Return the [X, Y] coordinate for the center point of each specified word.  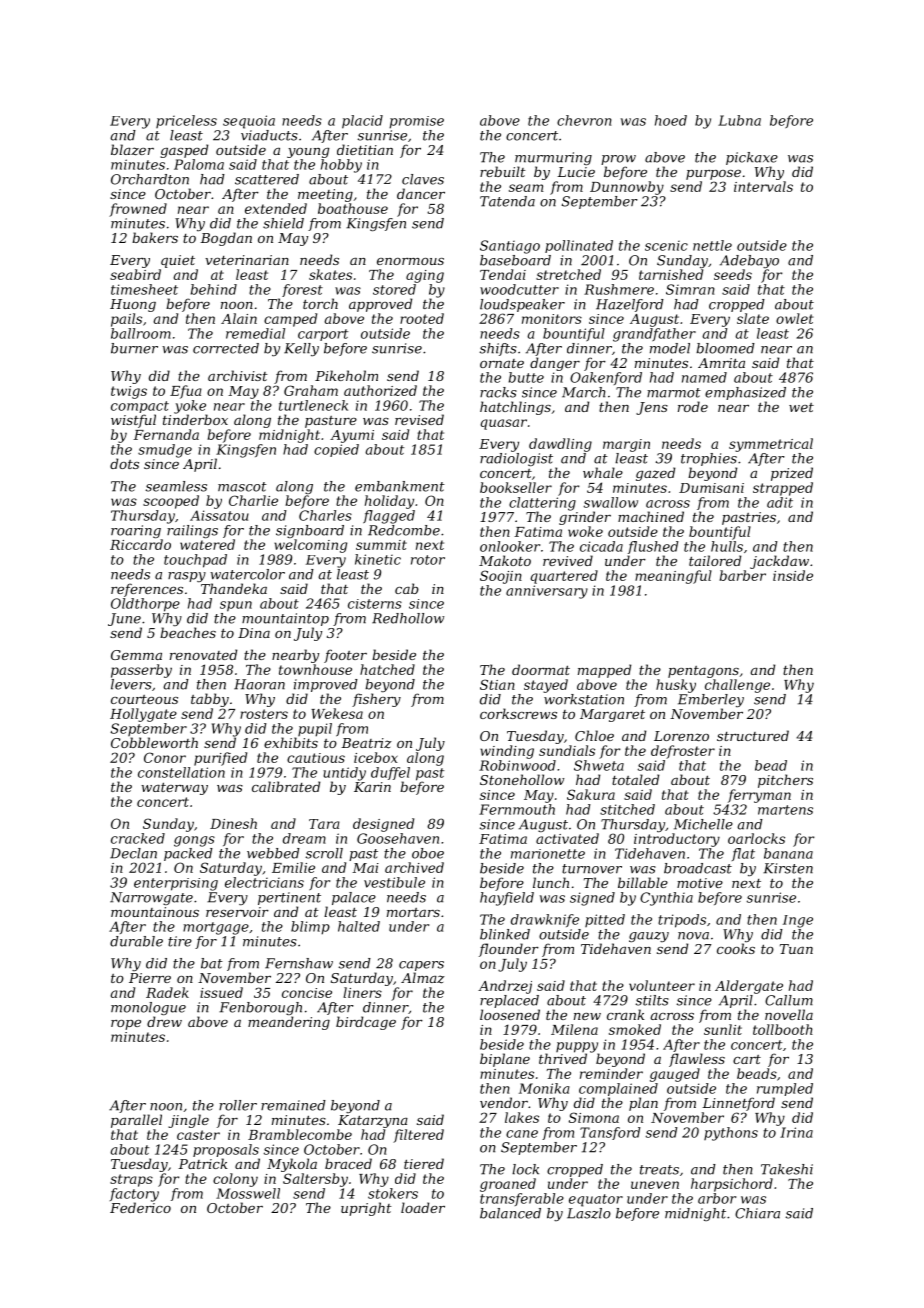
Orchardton [150, 179]
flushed [653, 547]
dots [124, 463]
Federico [140, 1207]
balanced [510, 1213]
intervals [763, 186]
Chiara [757, 1213]
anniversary [547, 592]
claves [423, 179]
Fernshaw [299, 963]
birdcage [366, 1023]
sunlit [723, 1029]
